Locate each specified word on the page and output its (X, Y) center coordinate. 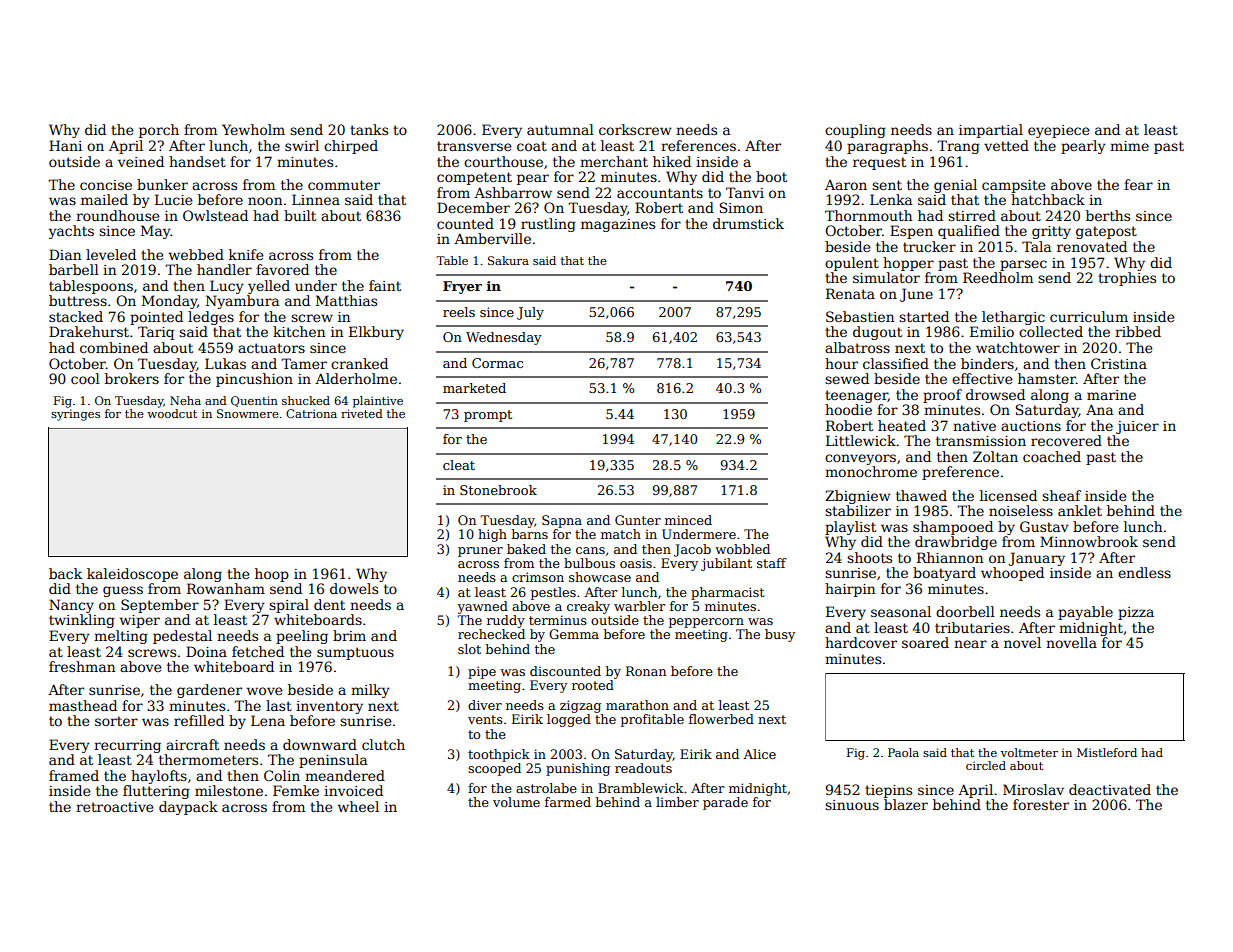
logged (569, 720)
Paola (903, 752)
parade (725, 803)
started (924, 316)
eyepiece (1058, 131)
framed (74, 775)
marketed (474, 388)
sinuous (852, 805)
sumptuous (355, 653)
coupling (855, 131)
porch (159, 131)
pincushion (254, 380)
